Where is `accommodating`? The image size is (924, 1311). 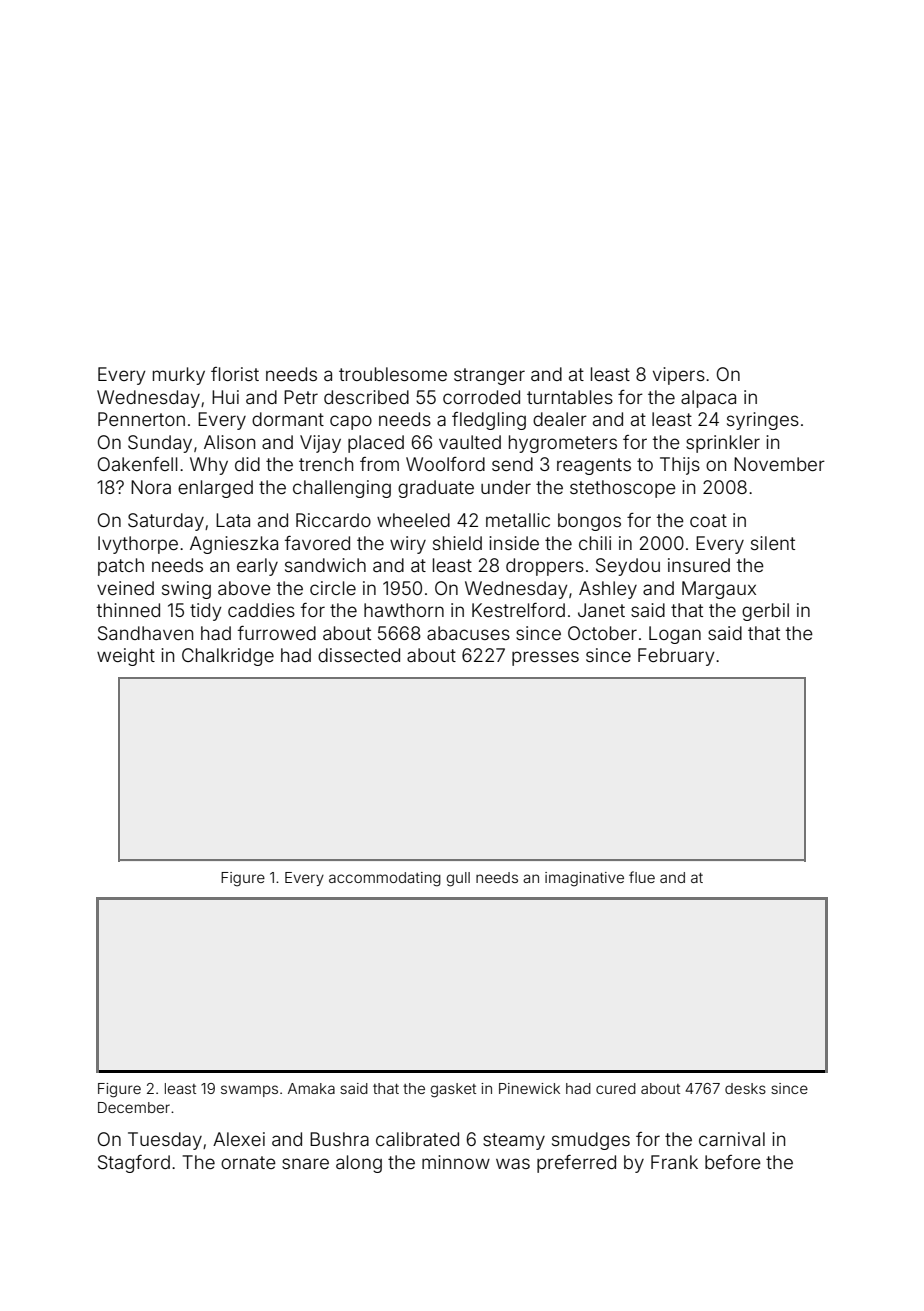
accommodating is located at coordinates (385, 879).
